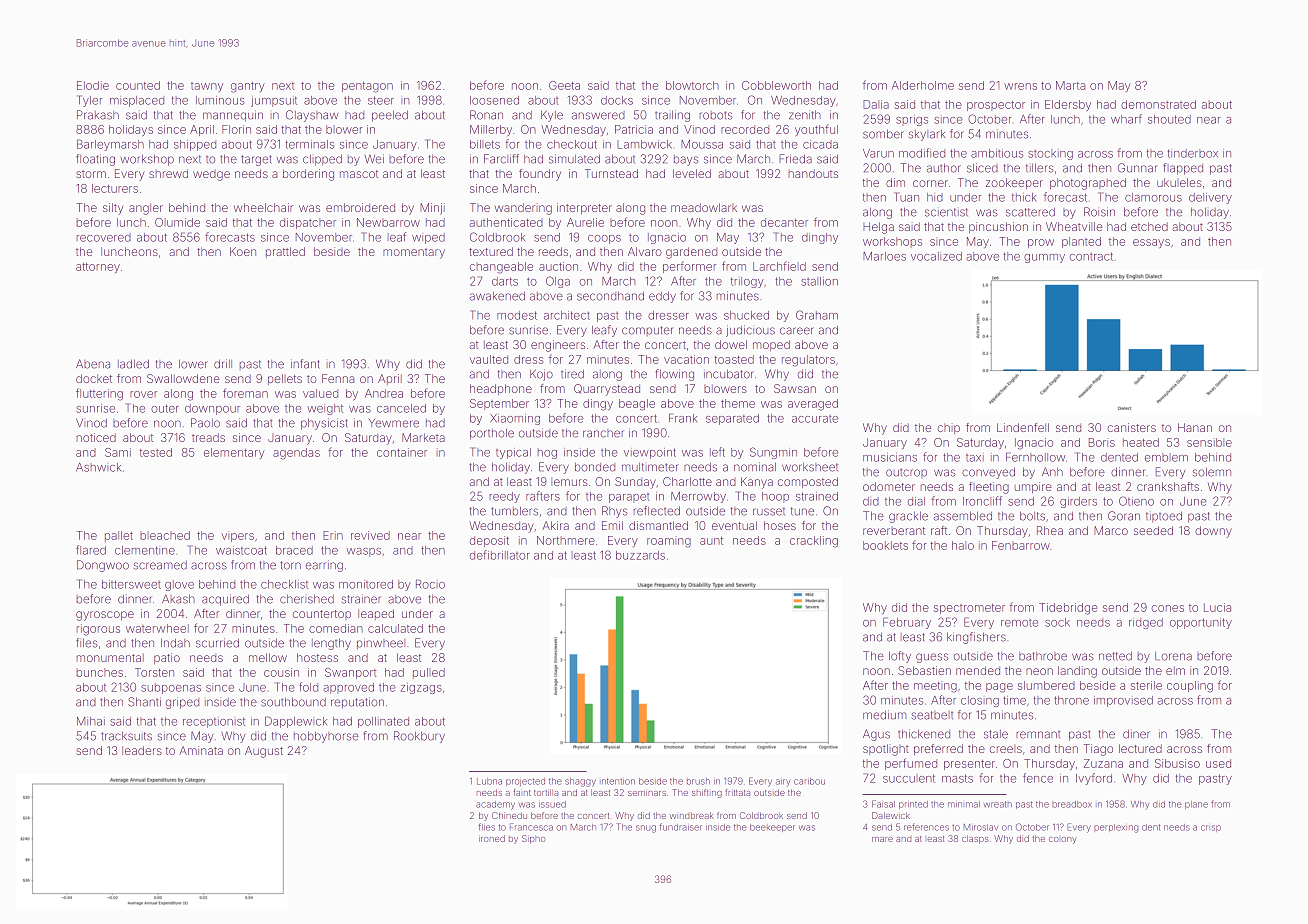 The height and width of the image is (924, 1308). I want to click on contract, so click(1091, 256).
